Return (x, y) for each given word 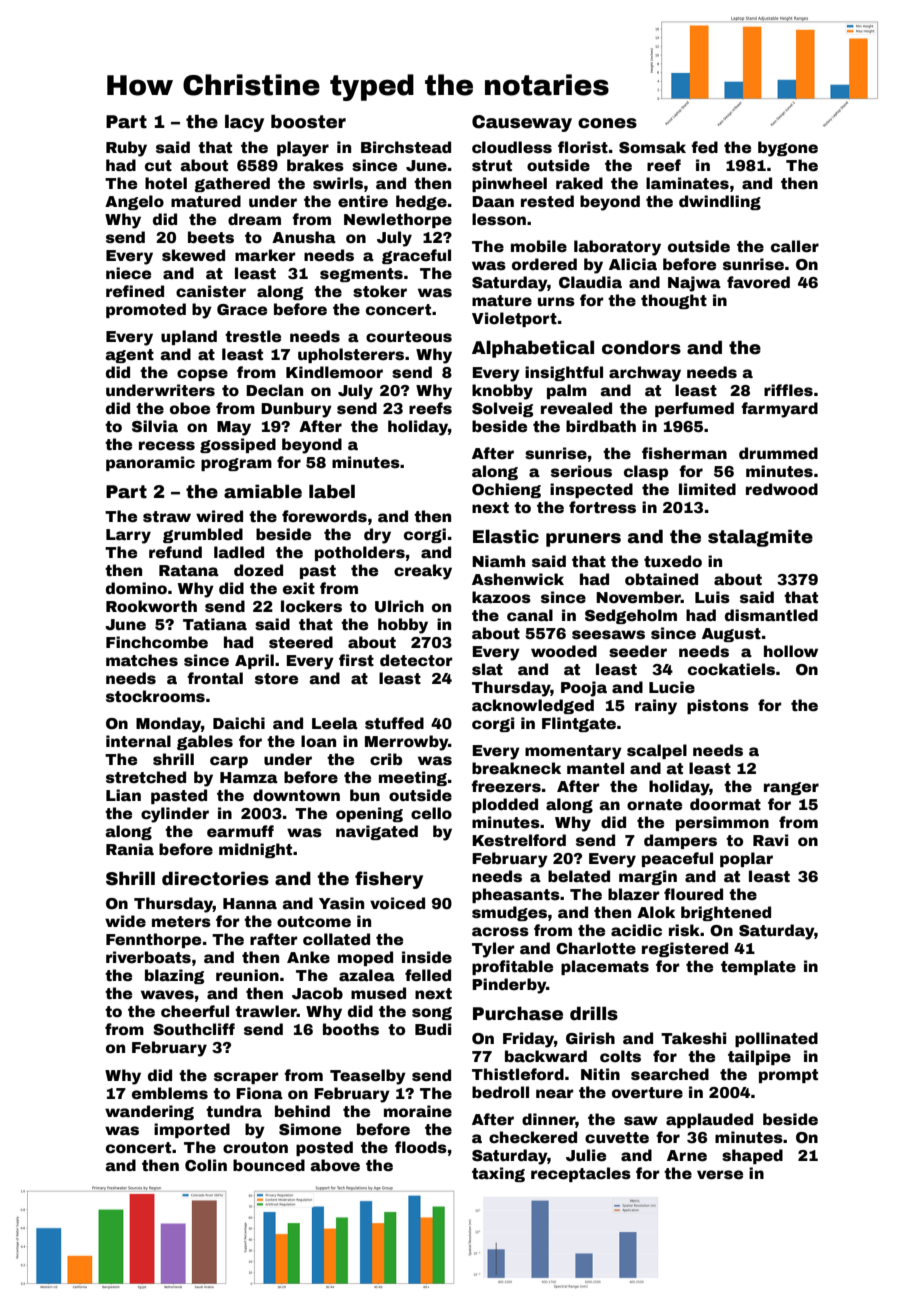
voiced (397, 903)
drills (594, 1013)
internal (138, 741)
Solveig (502, 409)
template (758, 967)
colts (620, 1056)
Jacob (317, 993)
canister (211, 291)
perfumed (694, 409)
